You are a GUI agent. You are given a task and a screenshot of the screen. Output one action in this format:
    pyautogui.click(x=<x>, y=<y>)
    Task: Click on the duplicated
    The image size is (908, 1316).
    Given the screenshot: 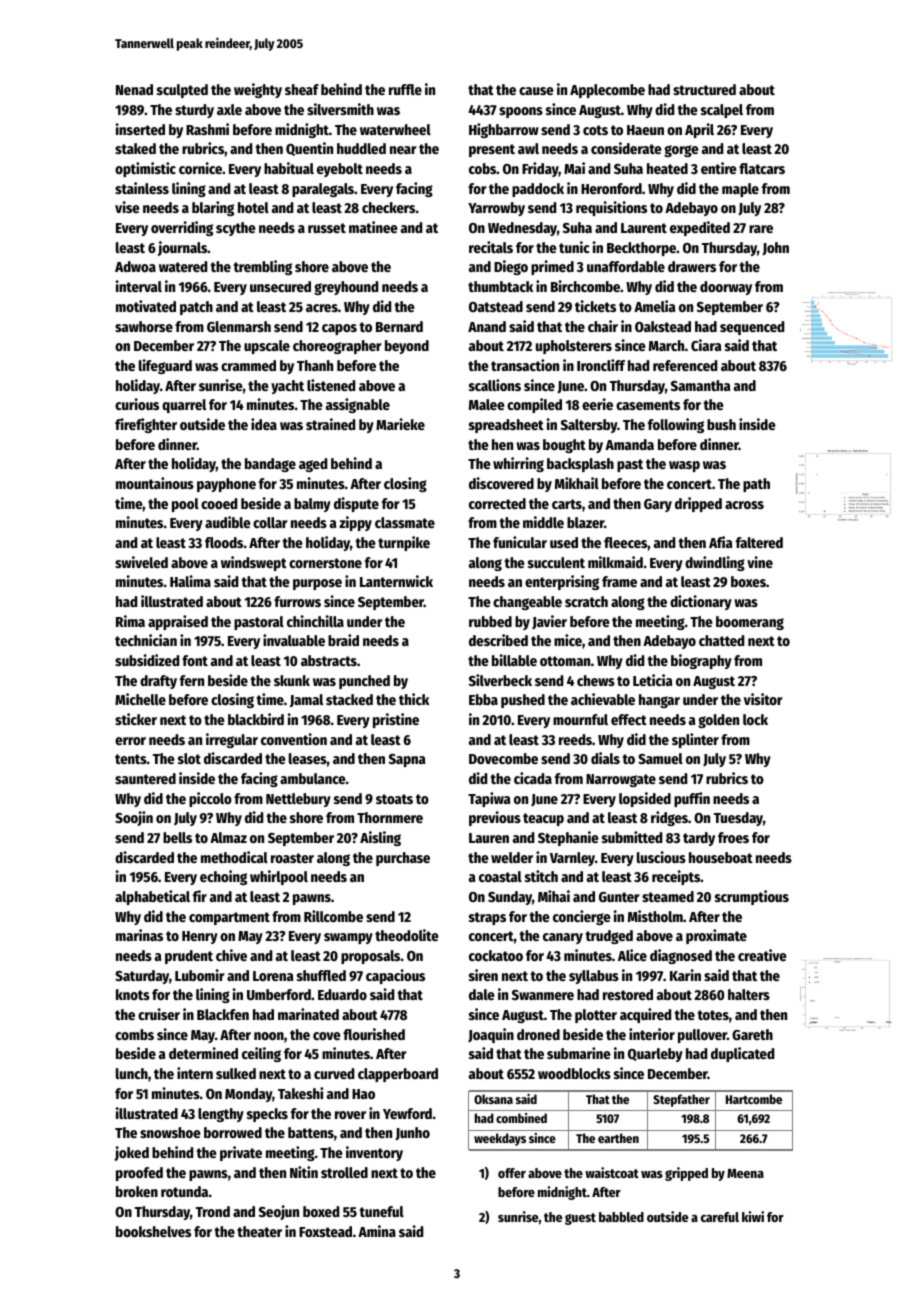 What is the action you would take?
    pyautogui.click(x=742, y=1054)
